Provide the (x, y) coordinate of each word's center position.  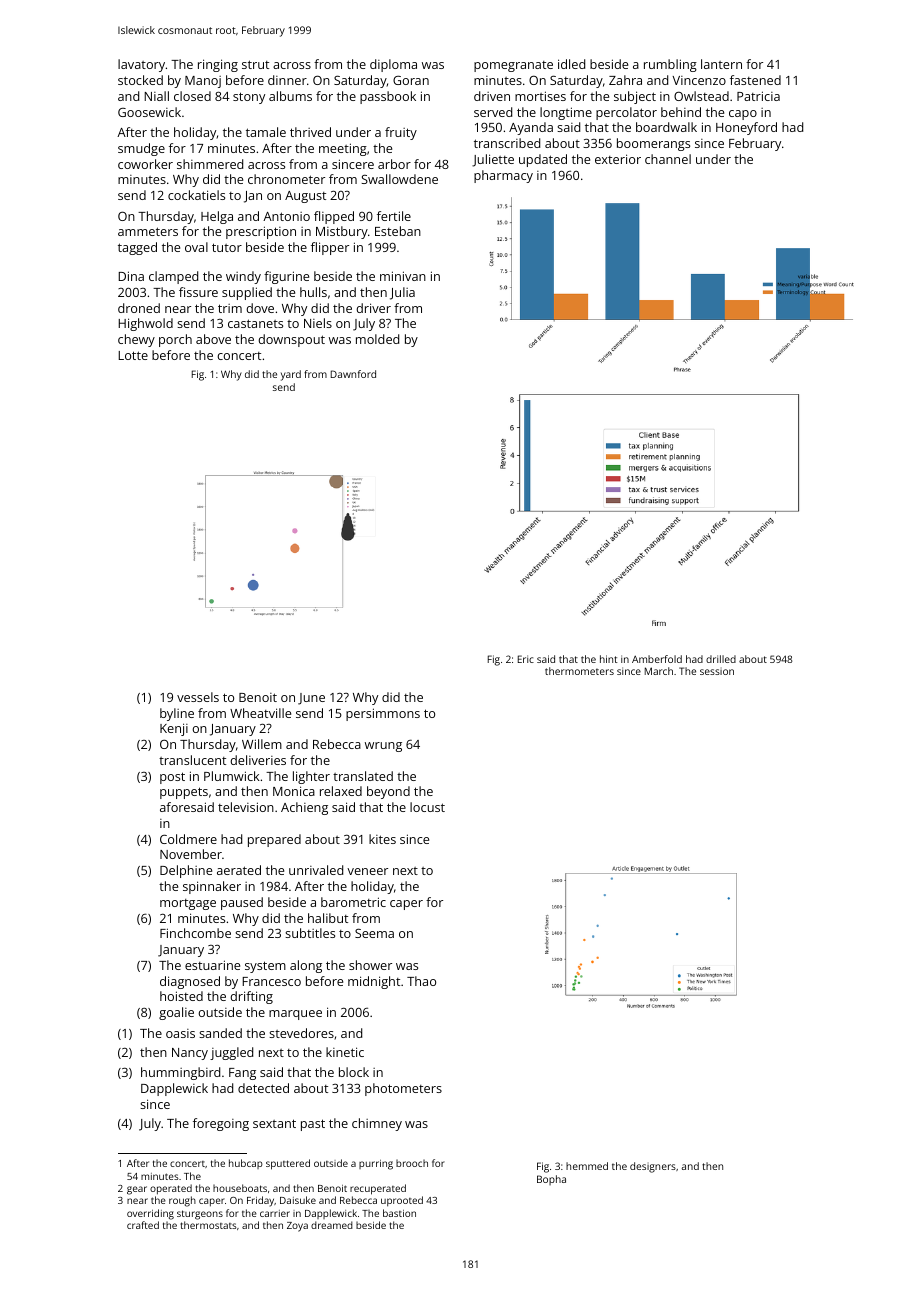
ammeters (148, 231)
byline (177, 714)
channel (668, 159)
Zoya (297, 1227)
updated (543, 160)
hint (609, 659)
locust (427, 807)
